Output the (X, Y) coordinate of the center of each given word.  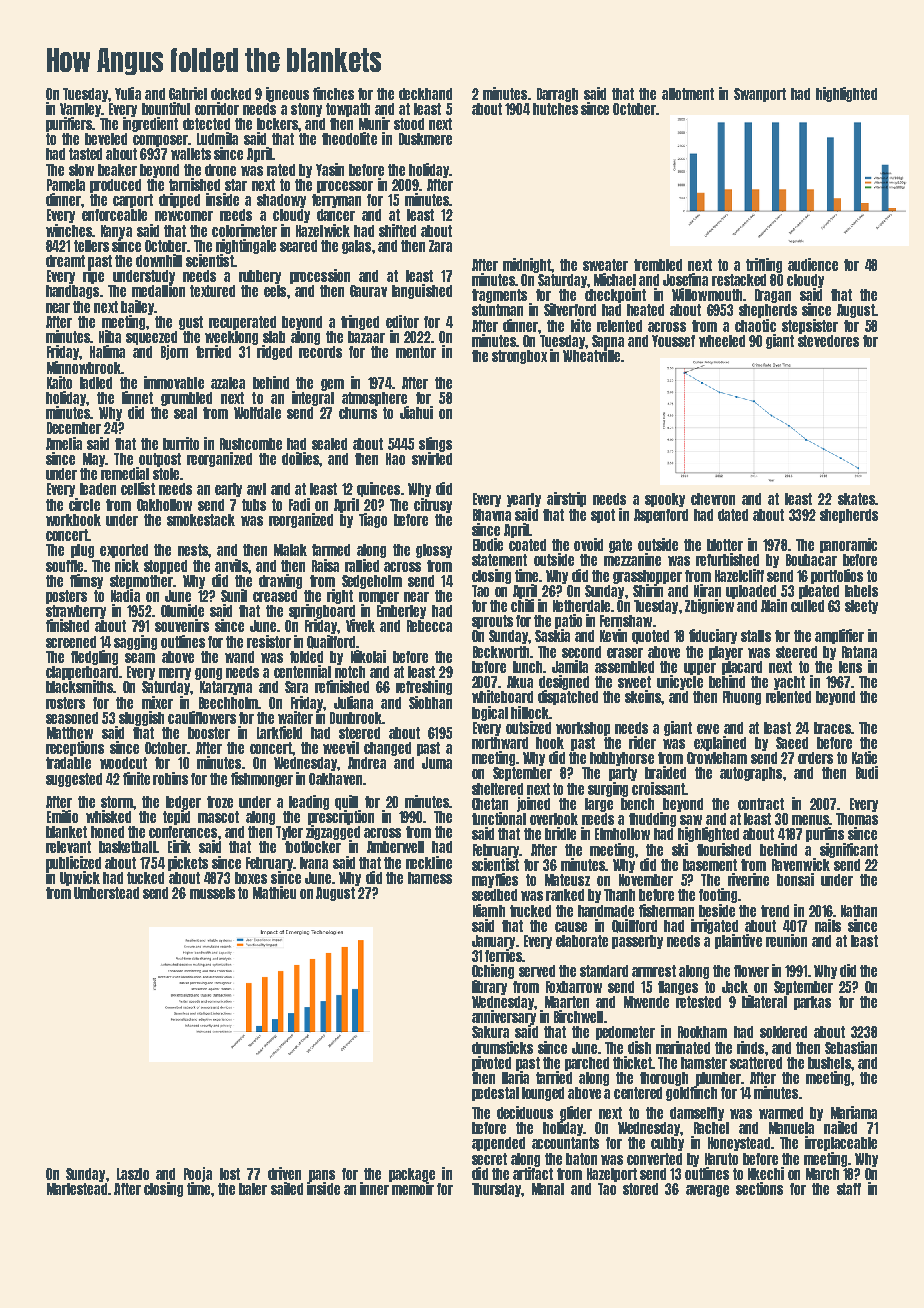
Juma (437, 763)
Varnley (80, 110)
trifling (764, 265)
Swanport (760, 95)
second (581, 652)
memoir (413, 1188)
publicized (73, 863)
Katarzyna (226, 688)
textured (212, 291)
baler (253, 1189)
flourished (724, 849)
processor (345, 187)
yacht (789, 683)
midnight (527, 265)
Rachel (711, 1128)
